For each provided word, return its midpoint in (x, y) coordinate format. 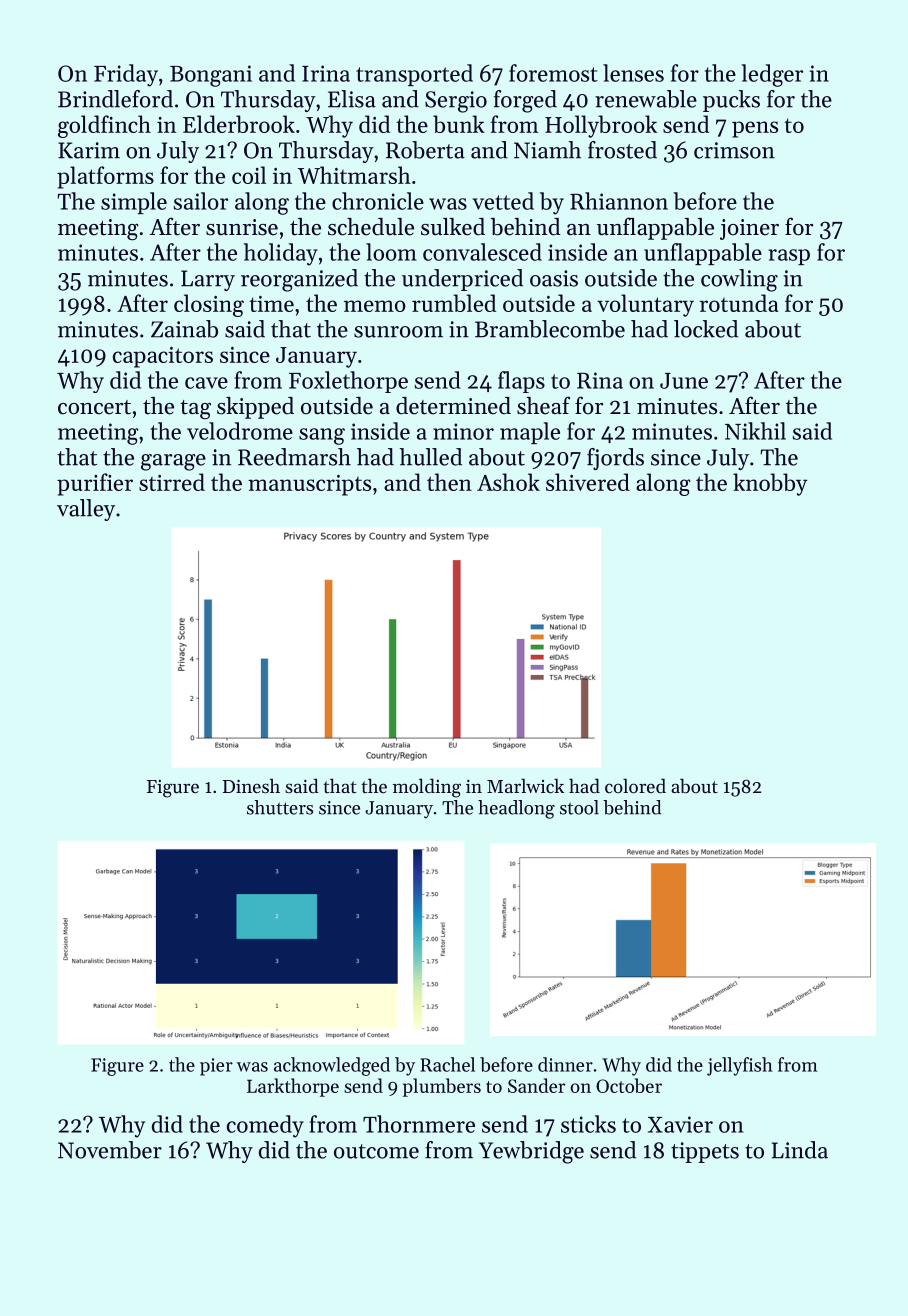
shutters (280, 807)
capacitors (163, 357)
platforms (105, 177)
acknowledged (332, 1066)
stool (579, 807)
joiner (749, 229)
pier (216, 1067)
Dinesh (251, 785)
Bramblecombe (550, 329)
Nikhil (755, 431)
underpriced (462, 280)
